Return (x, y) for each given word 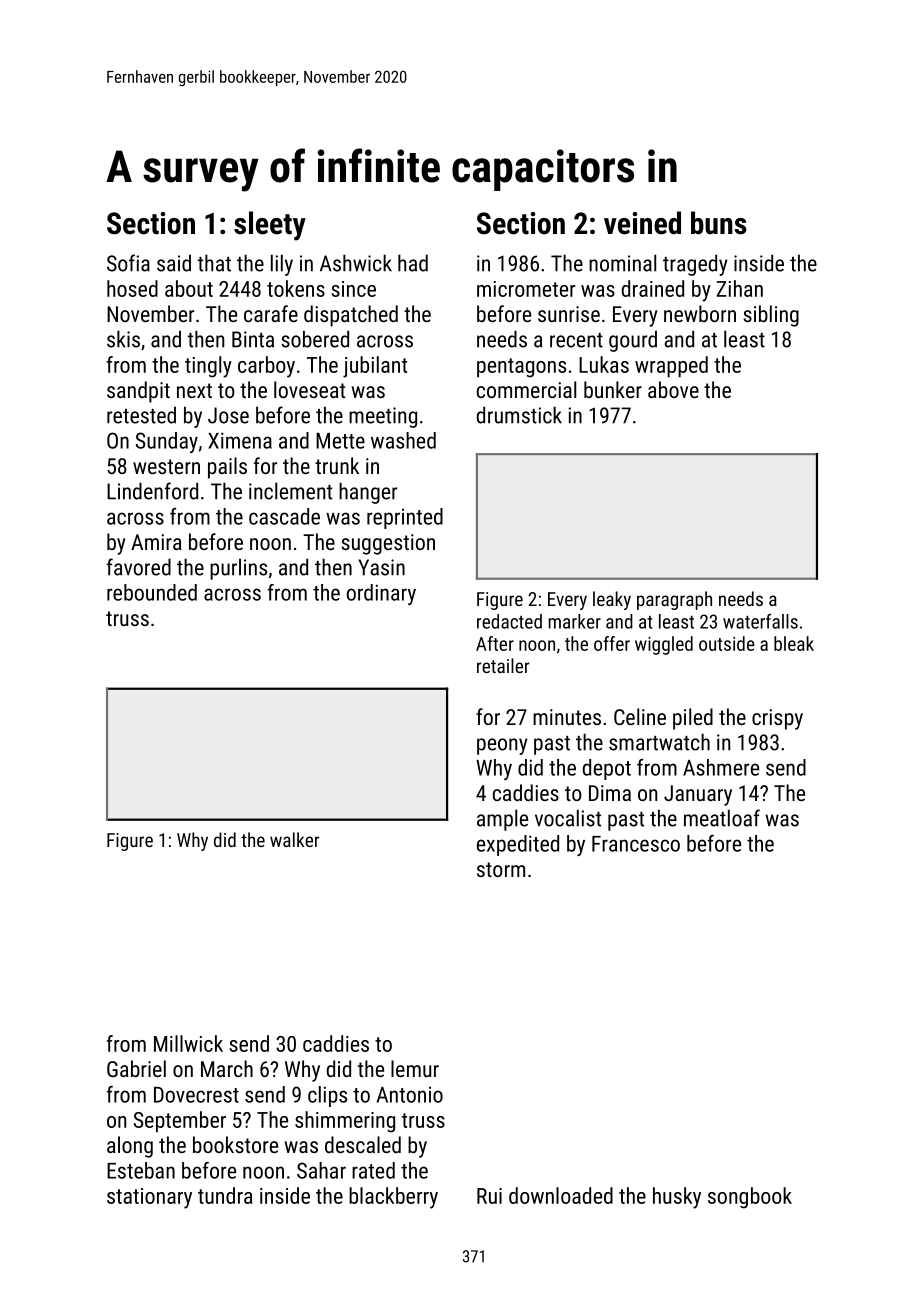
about (189, 288)
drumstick (519, 415)
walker (294, 839)
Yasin (381, 567)
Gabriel (136, 1068)
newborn (700, 313)
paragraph (674, 600)
